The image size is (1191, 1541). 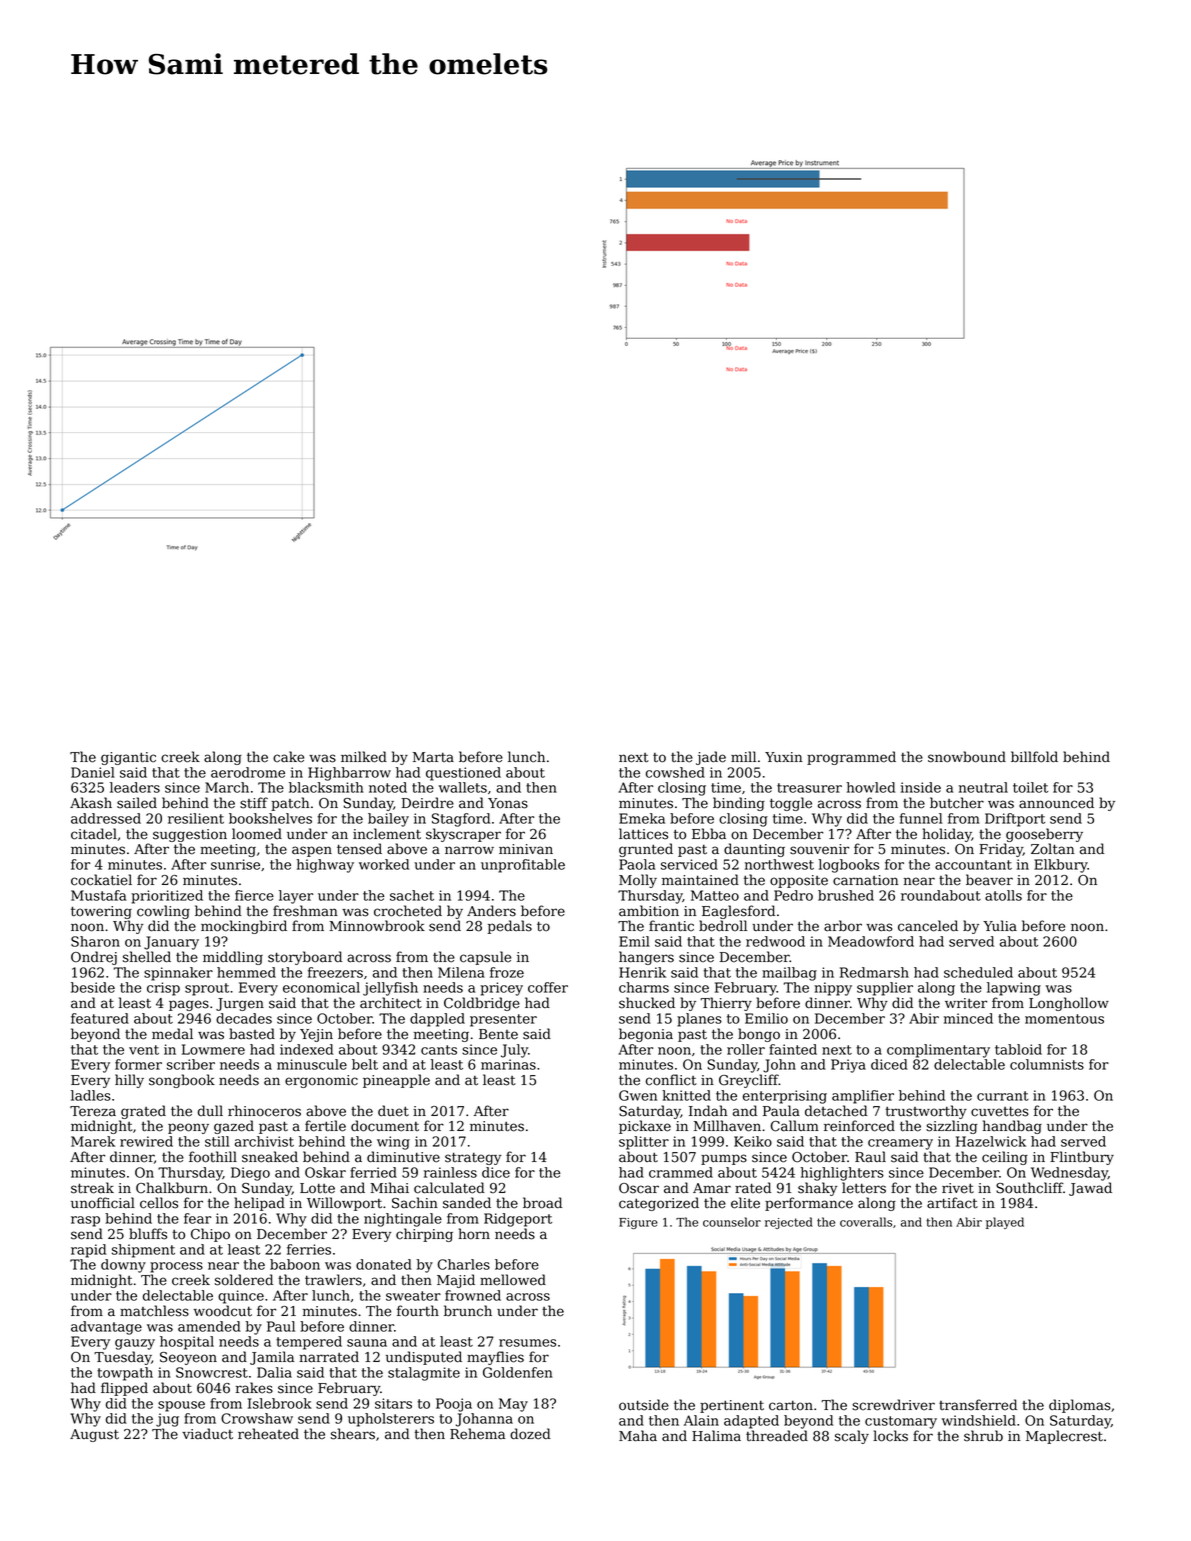 What do you see at coordinates (739, 804) in the image?
I see `binding` at bounding box center [739, 804].
